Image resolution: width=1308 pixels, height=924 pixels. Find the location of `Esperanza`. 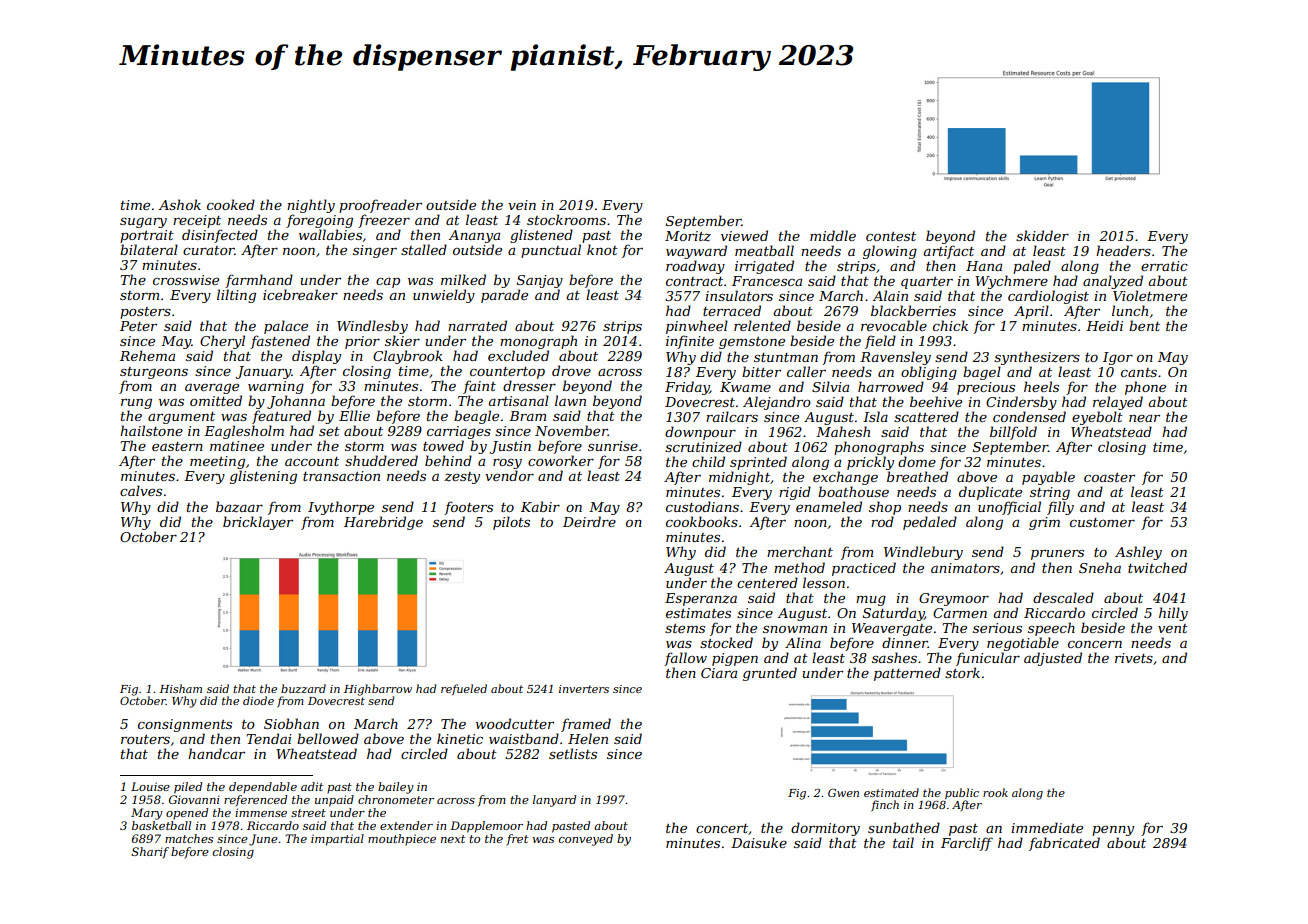

Esperanza is located at coordinates (701, 599).
